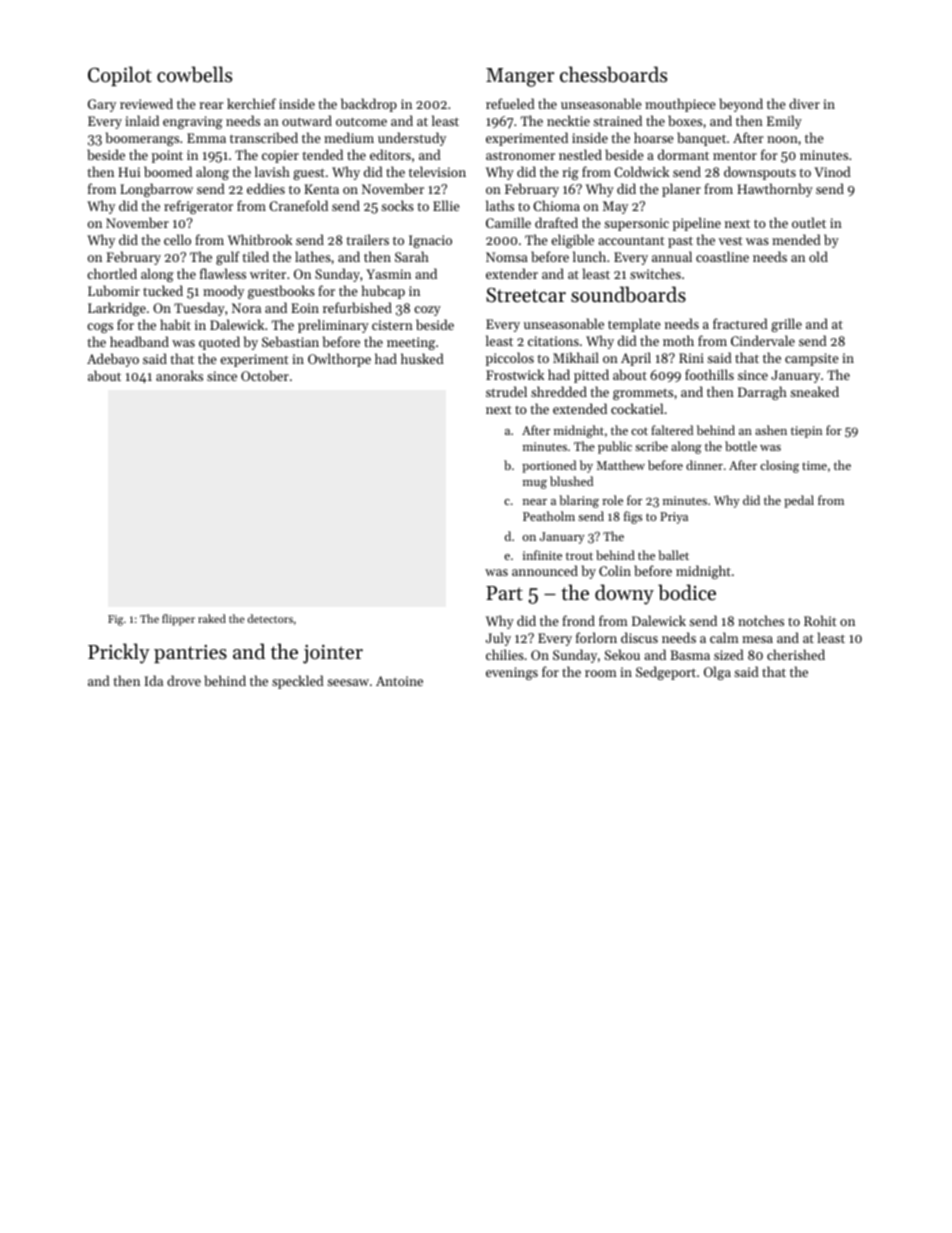 The height and width of the screenshot is (1233, 952). What do you see at coordinates (154, 680) in the screenshot?
I see `Ida` at bounding box center [154, 680].
